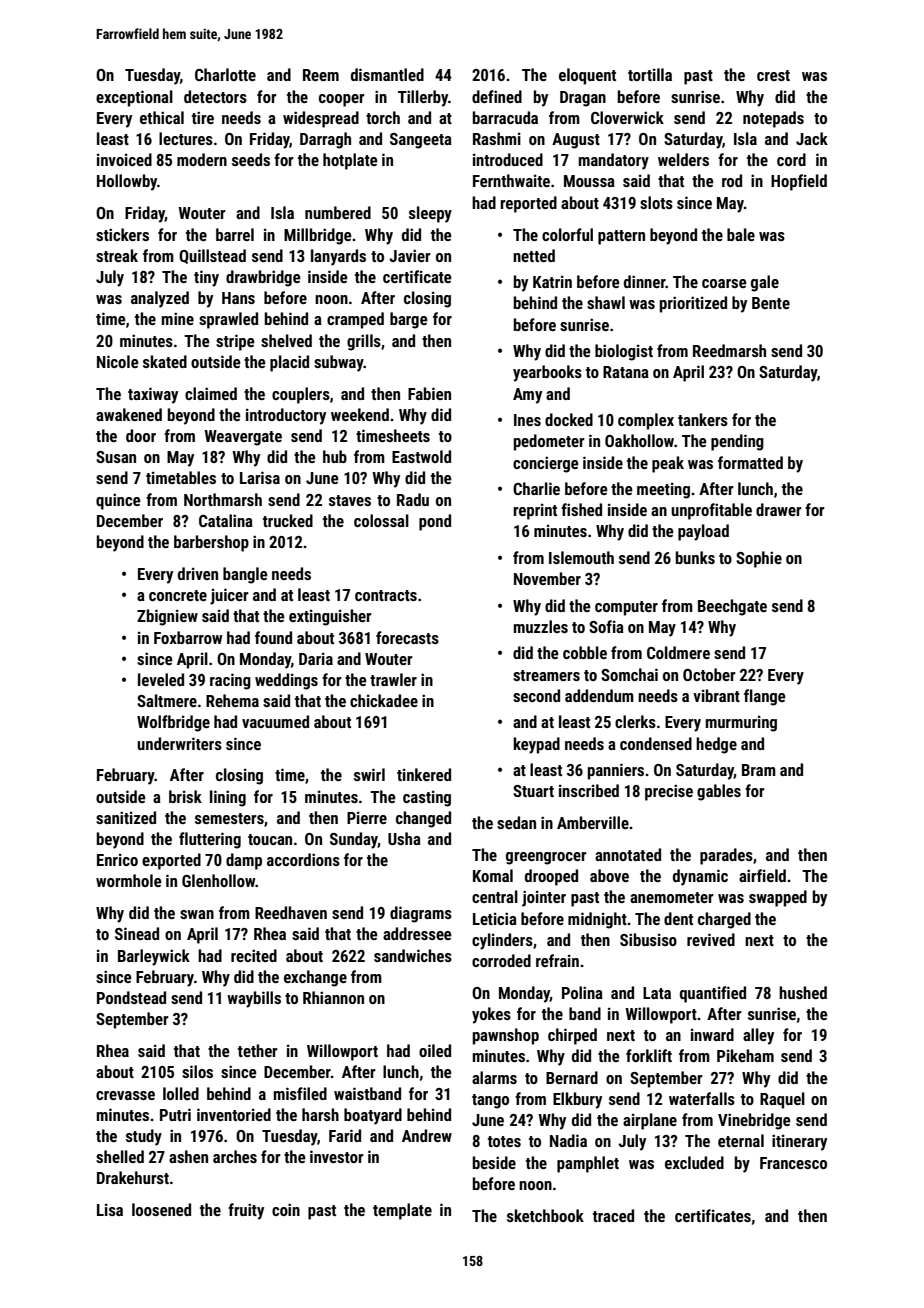  Describe the element at coordinates (125, 1095) in the screenshot. I see `crevasse` at that location.
